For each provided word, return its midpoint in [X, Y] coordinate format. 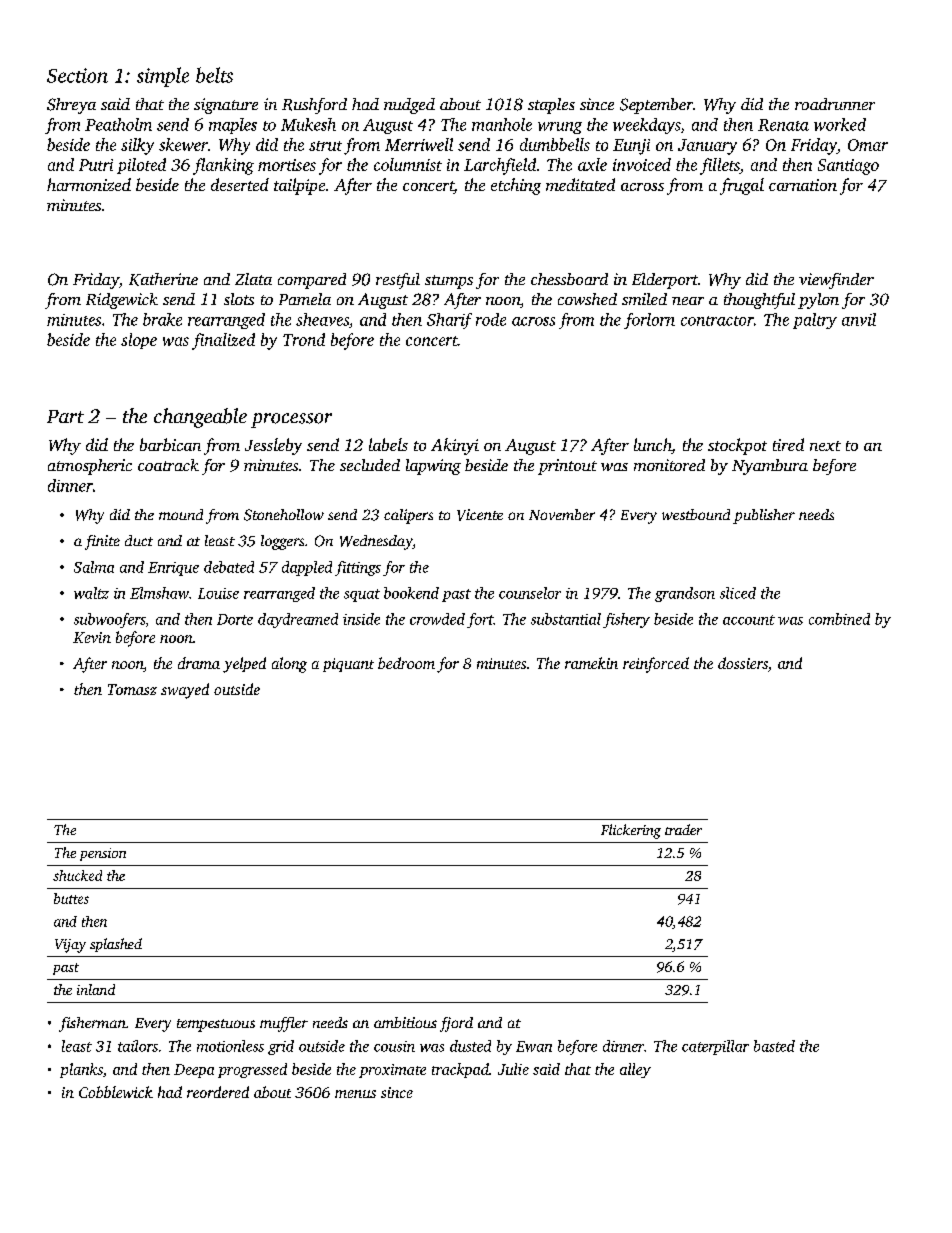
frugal [742, 186]
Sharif [449, 321]
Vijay [70, 946]
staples [551, 106]
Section [77, 75]
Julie [513, 1069]
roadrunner [835, 104]
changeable [200, 418]
